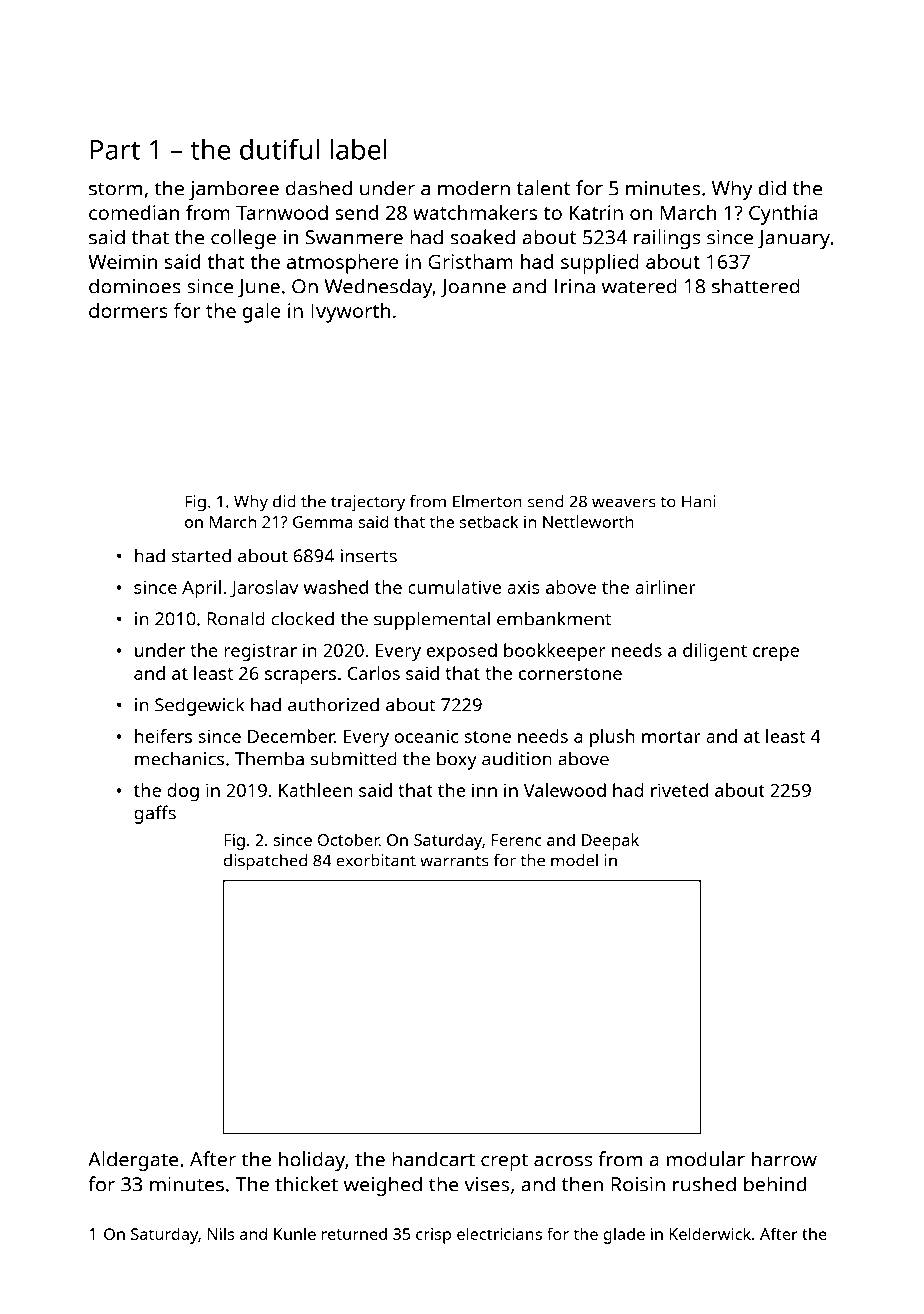 This screenshot has width=924, height=1314. I want to click on talent, so click(544, 188).
